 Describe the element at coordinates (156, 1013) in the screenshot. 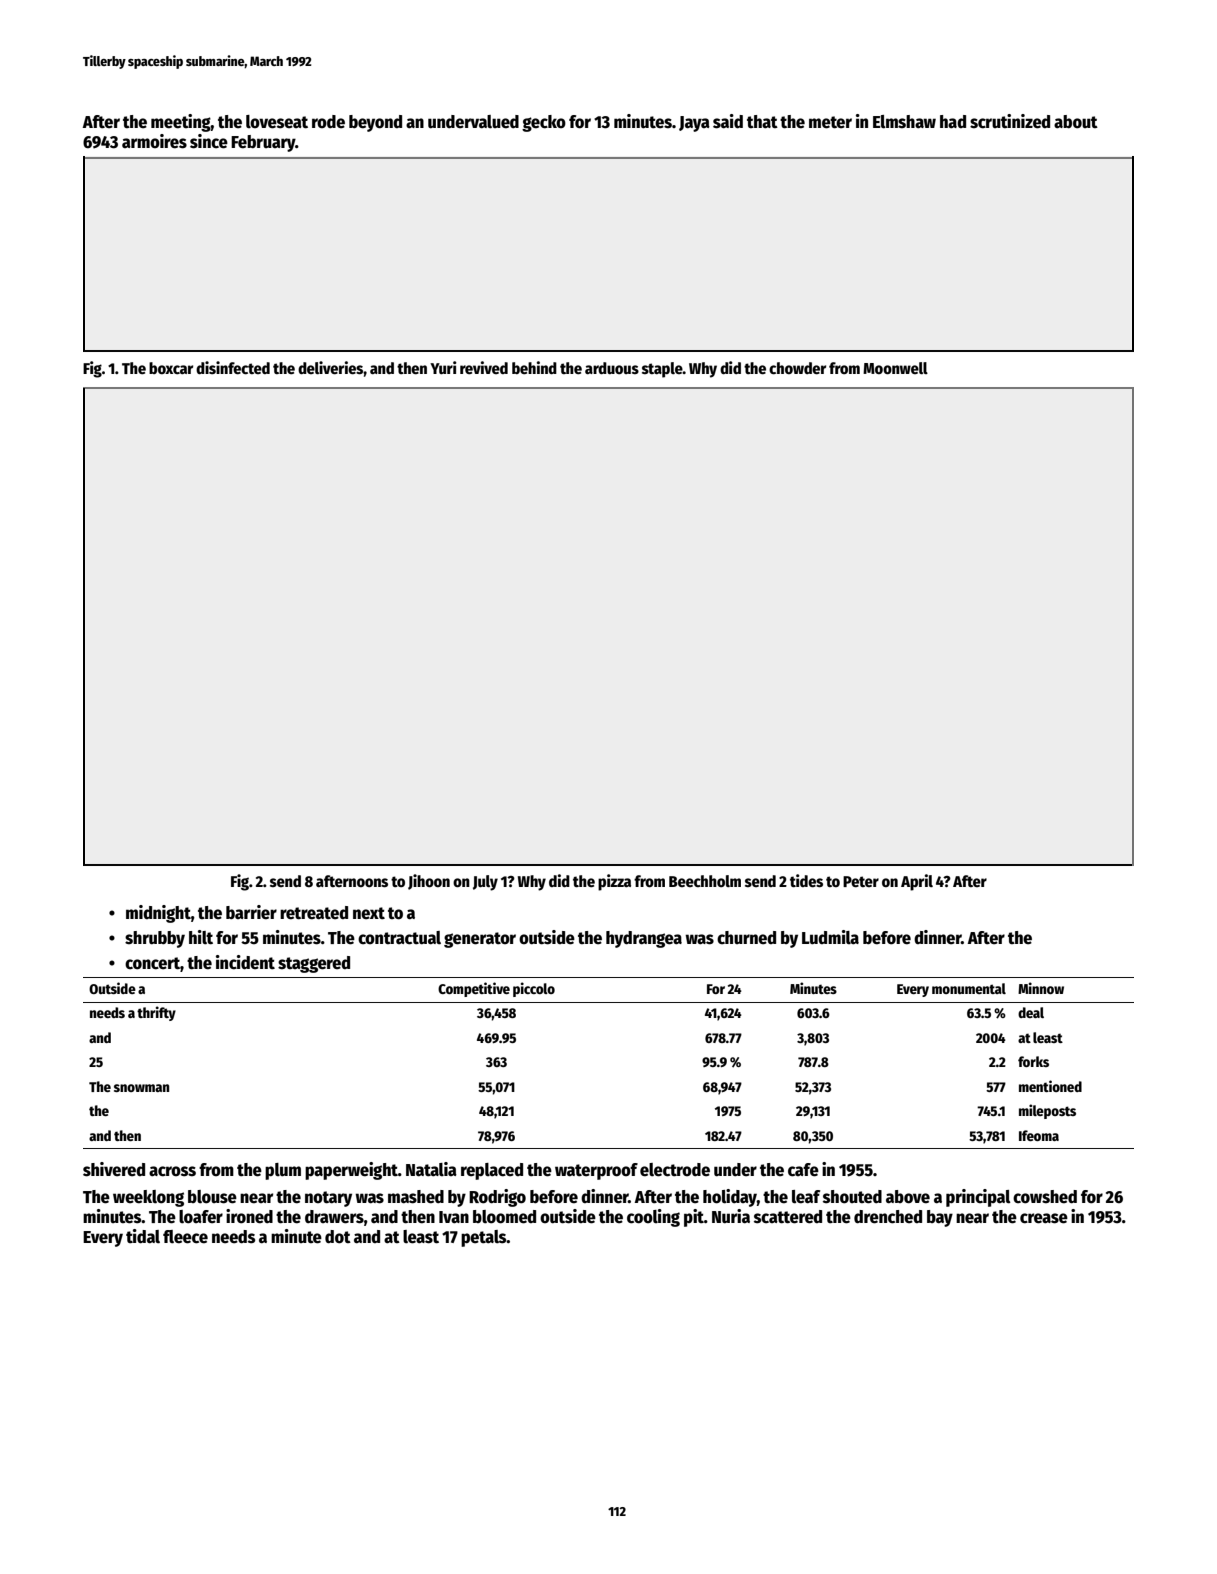

I see `thrifty` at that location.
